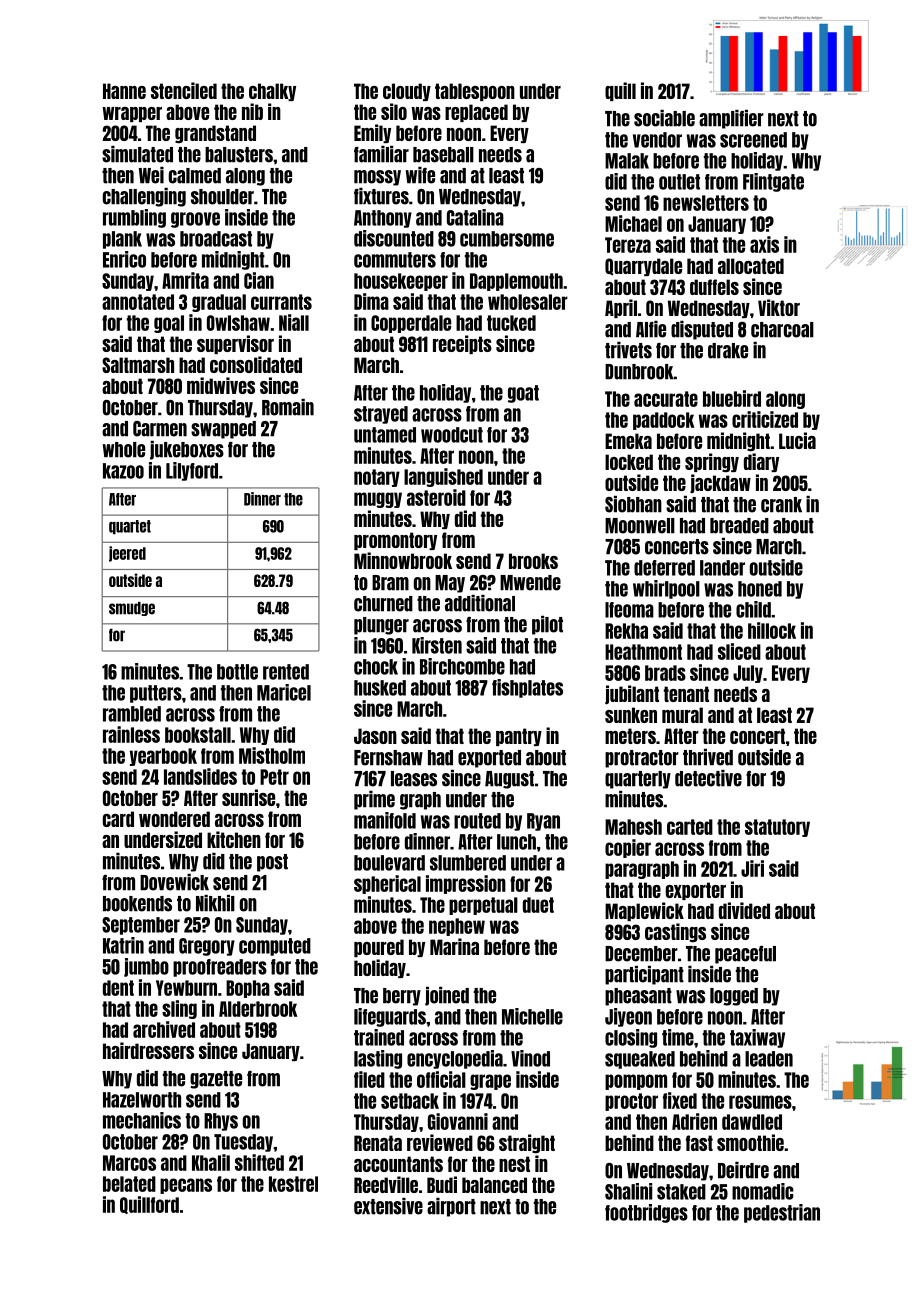 The image size is (924, 1308). What do you see at coordinates (538, 905) in the screenshot?
I see `duet` at bounding box center [538, 905].
